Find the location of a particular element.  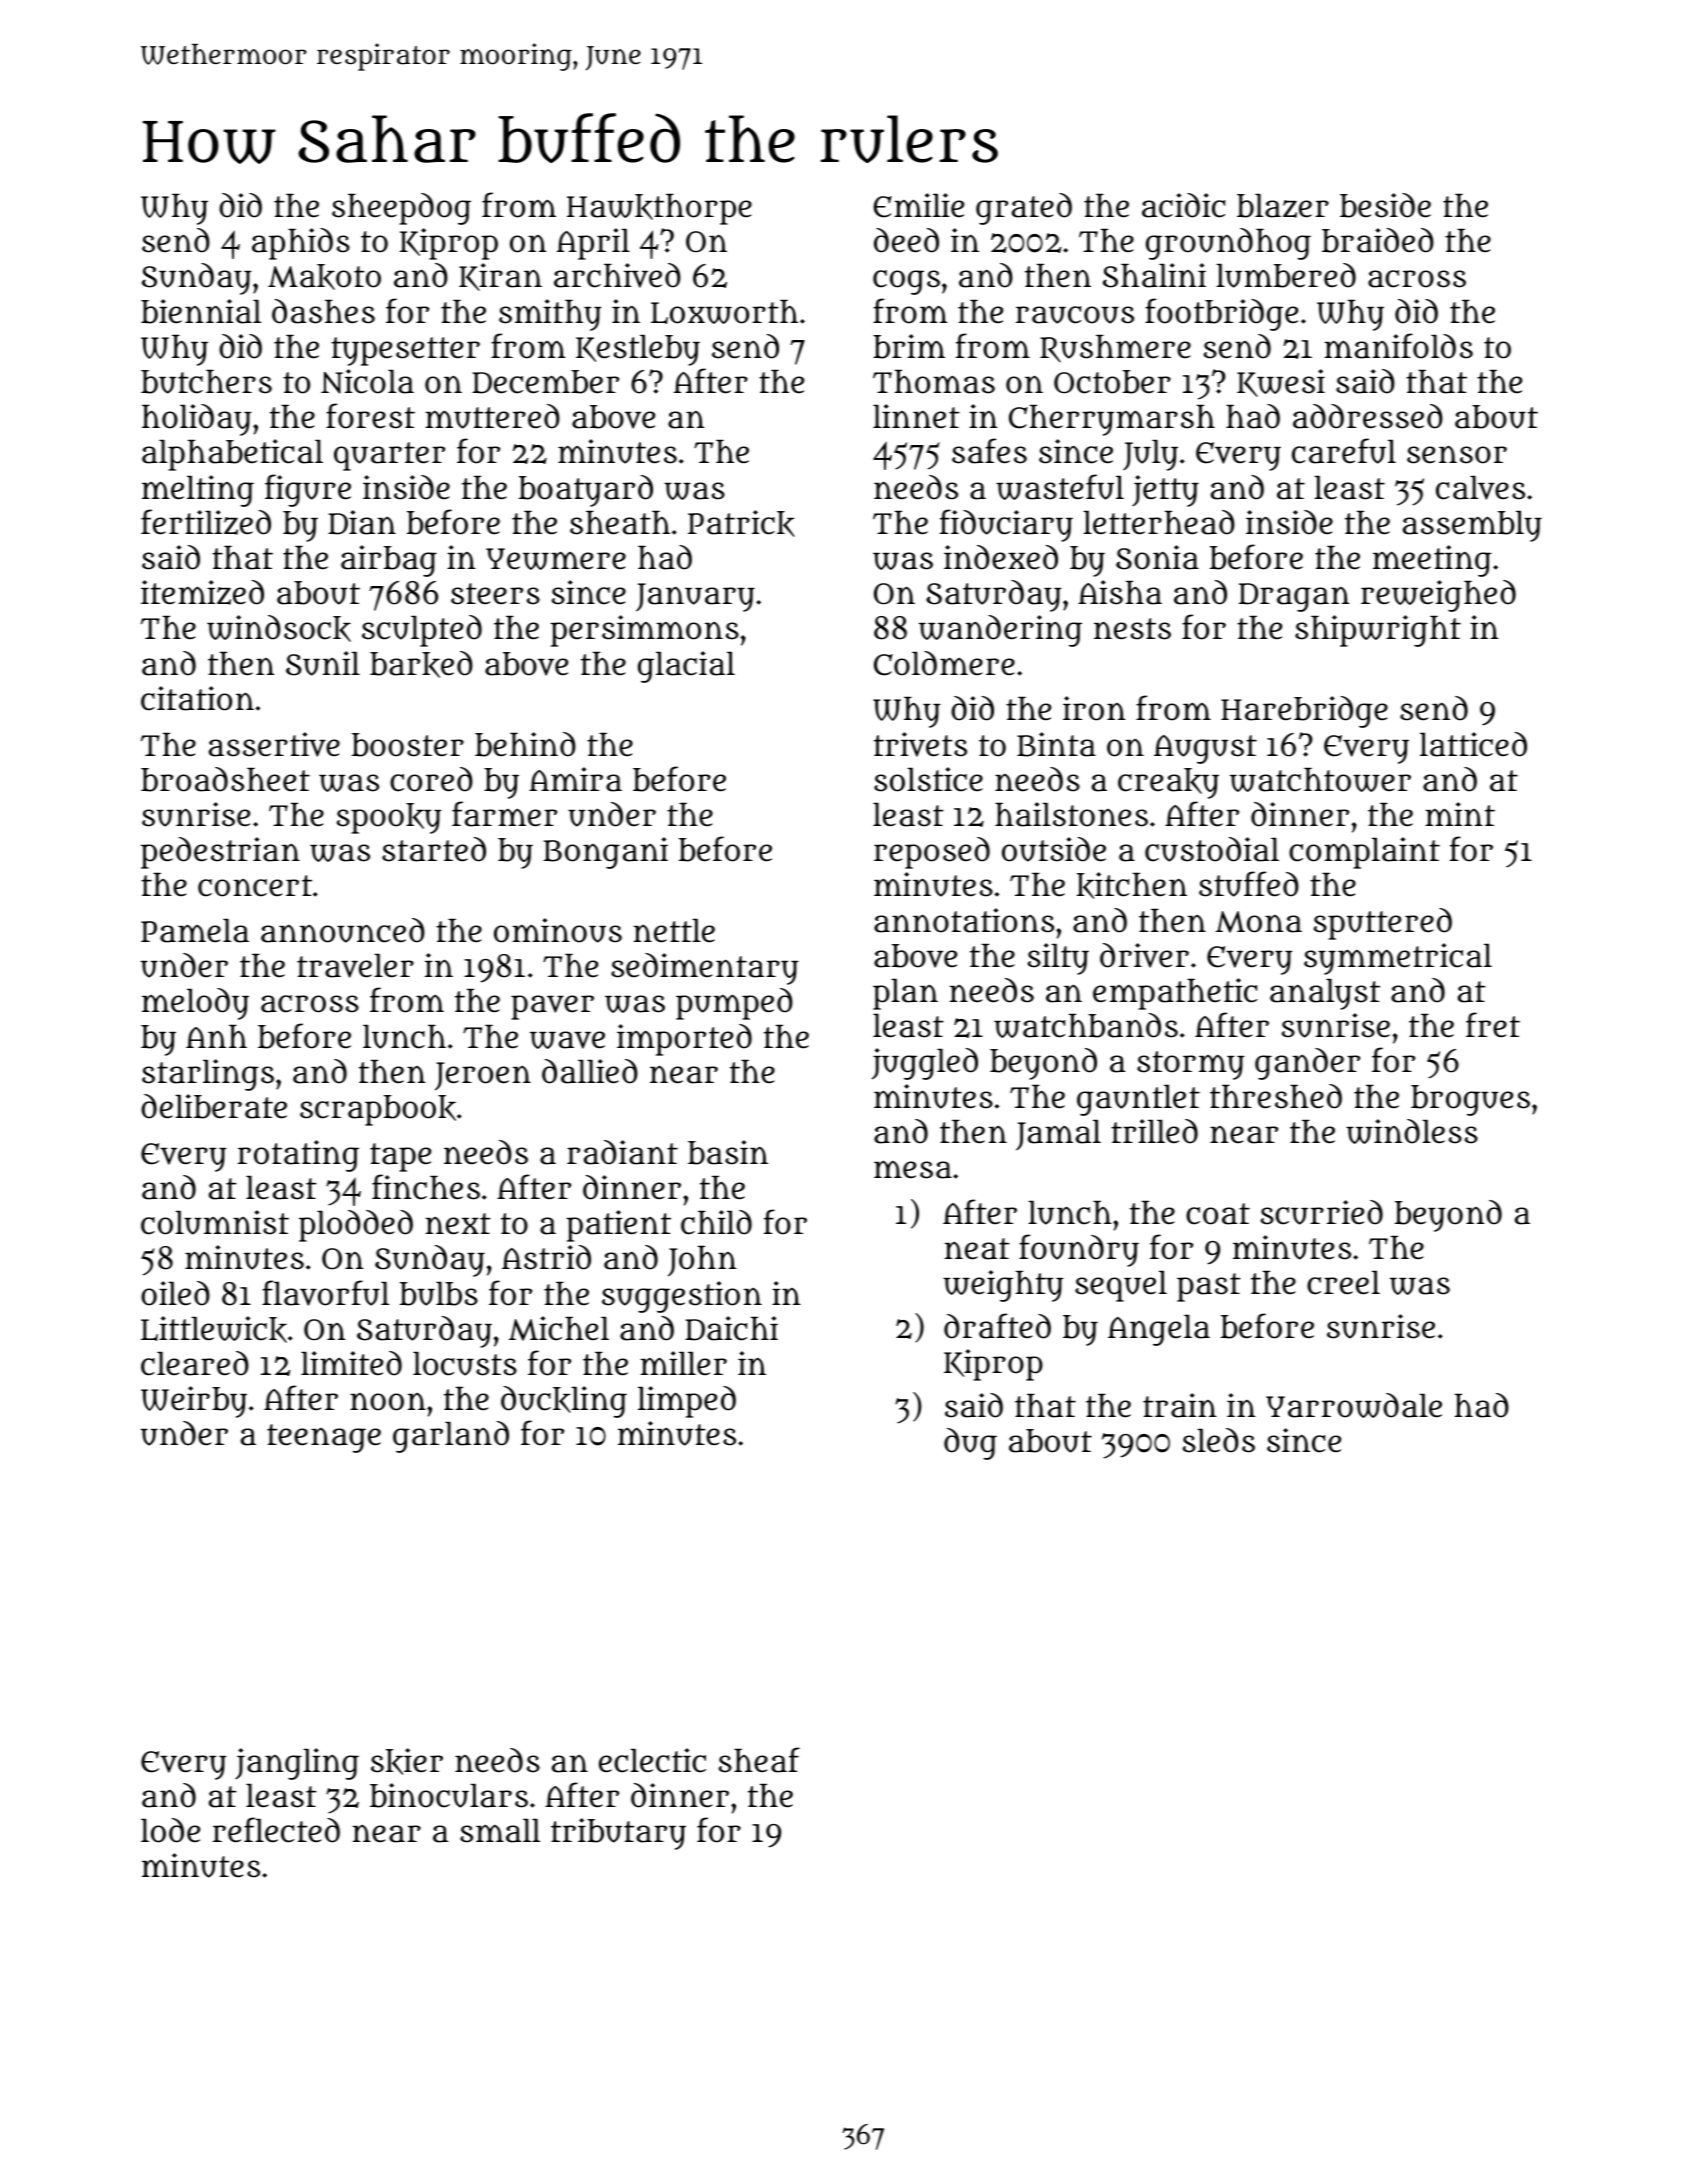

acidic is located at coordinates (1183, 205).
